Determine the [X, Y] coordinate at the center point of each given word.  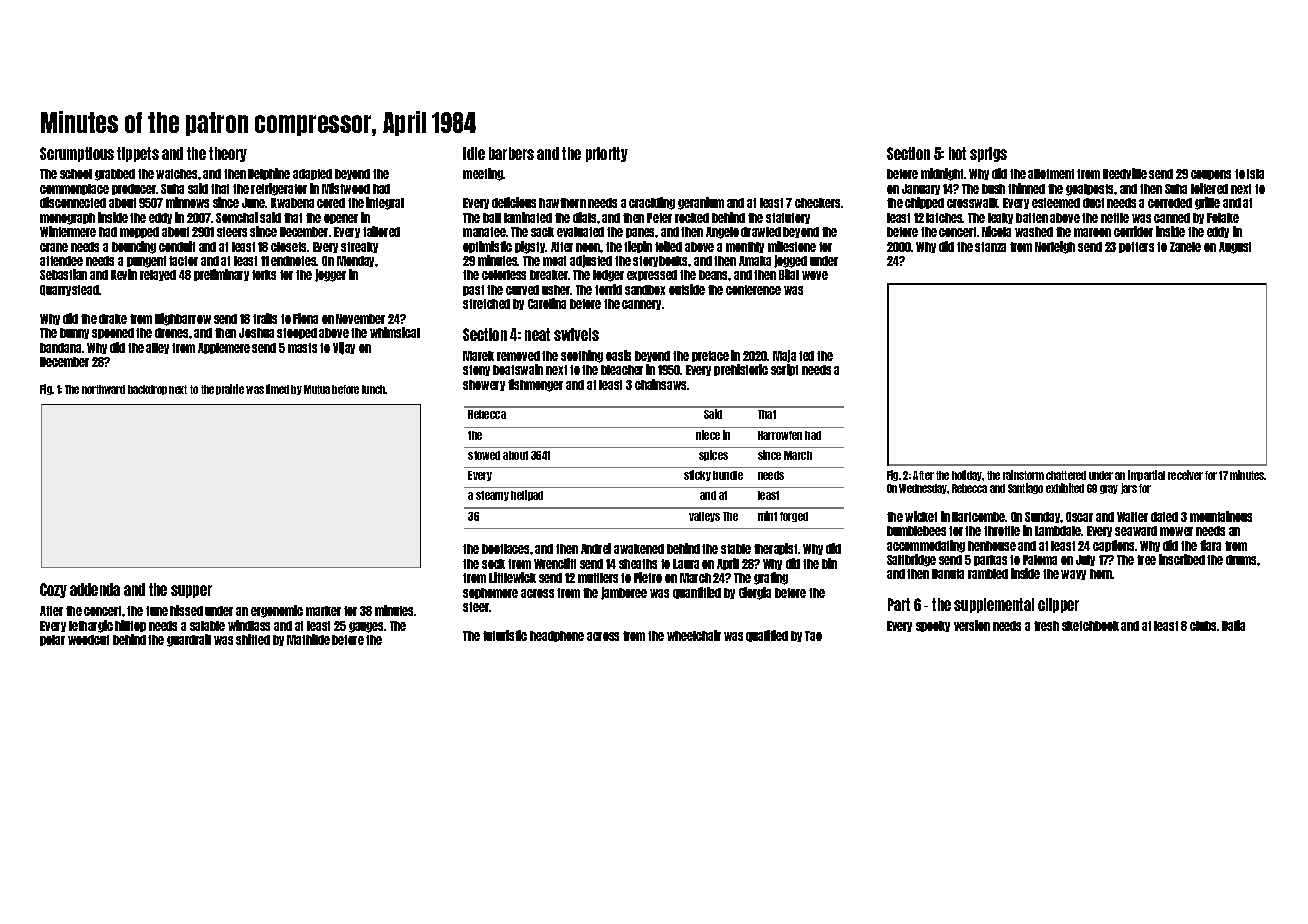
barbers [511, 153]
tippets [138, 154]
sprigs [988, 154]
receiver [1185, 475]
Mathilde [308, 639]
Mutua [317, 389]
